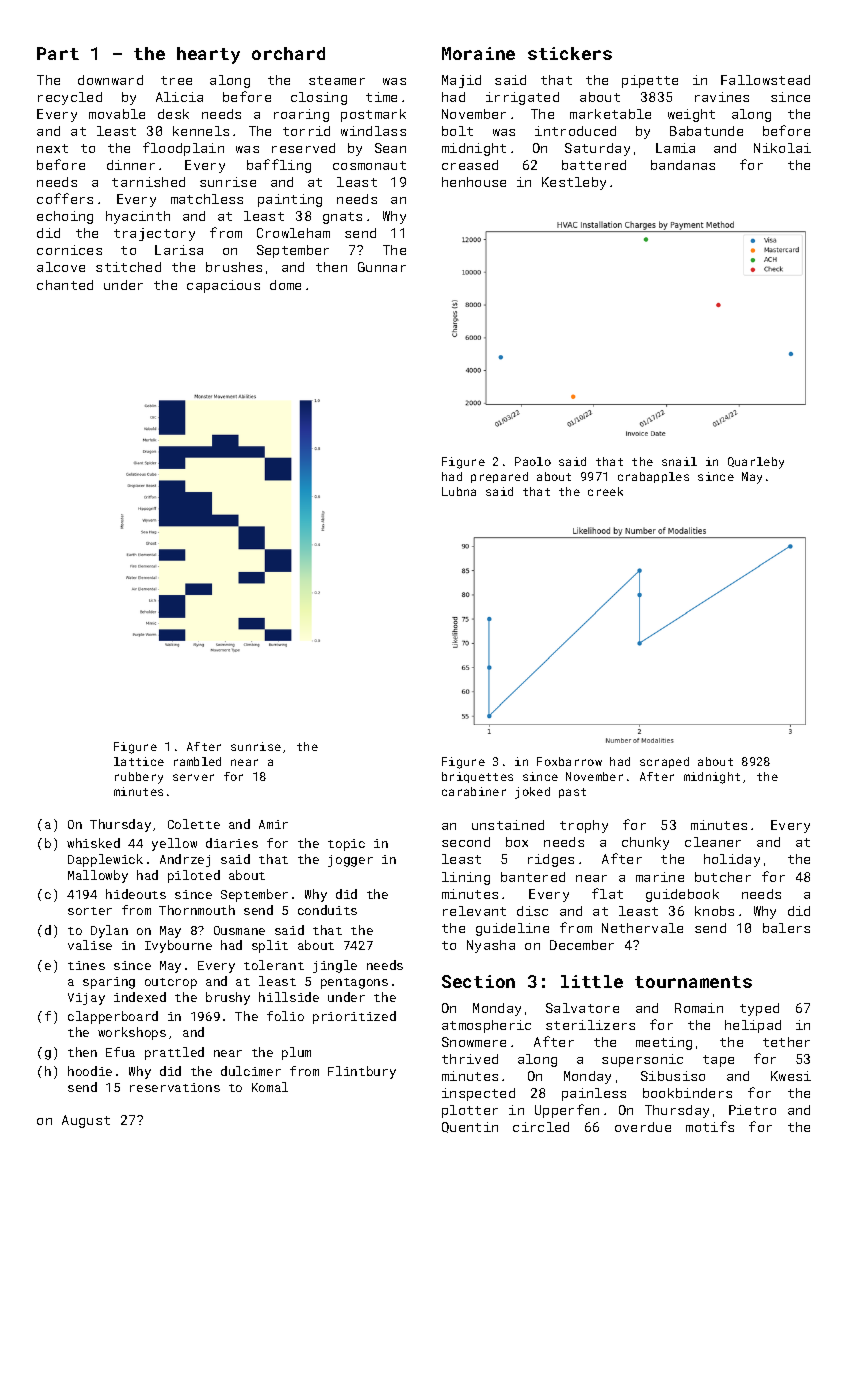  I want to click on Lubna, so click(459, 491).
